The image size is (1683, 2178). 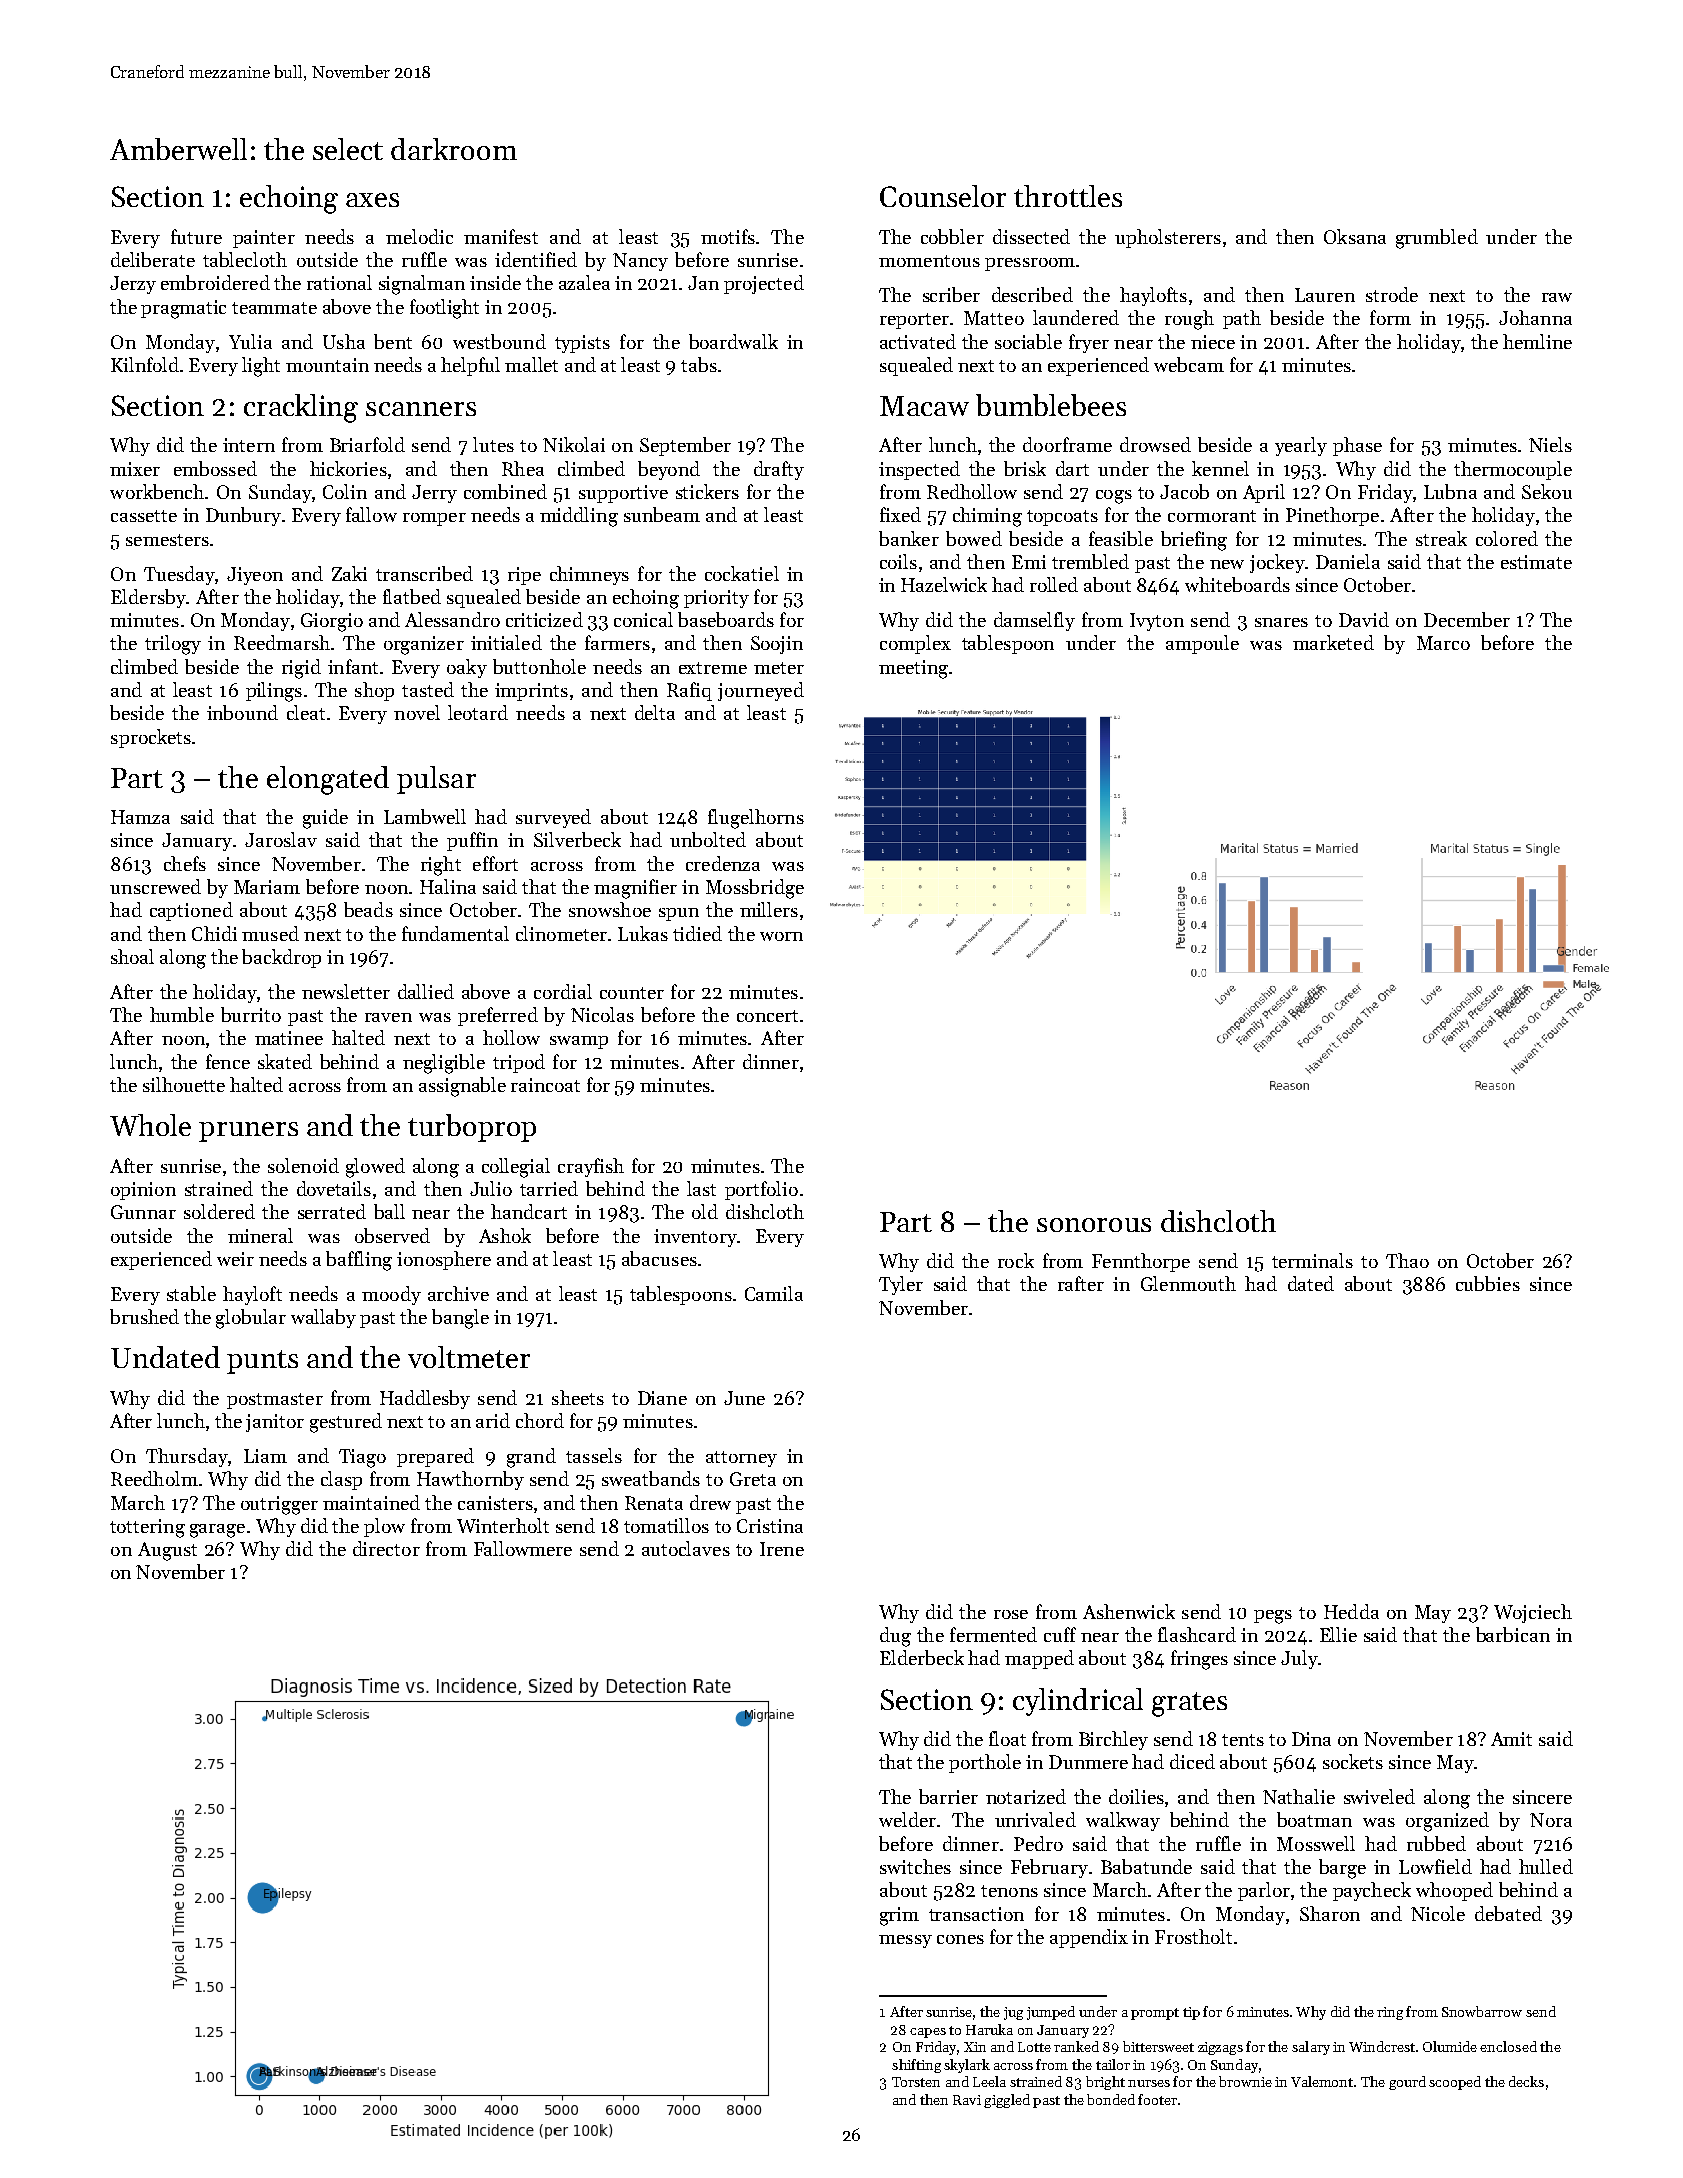 What do you see at coordinates (1332, 516) in the image?
I see `Pinethorpe` at bounding box center [1332, 516].
